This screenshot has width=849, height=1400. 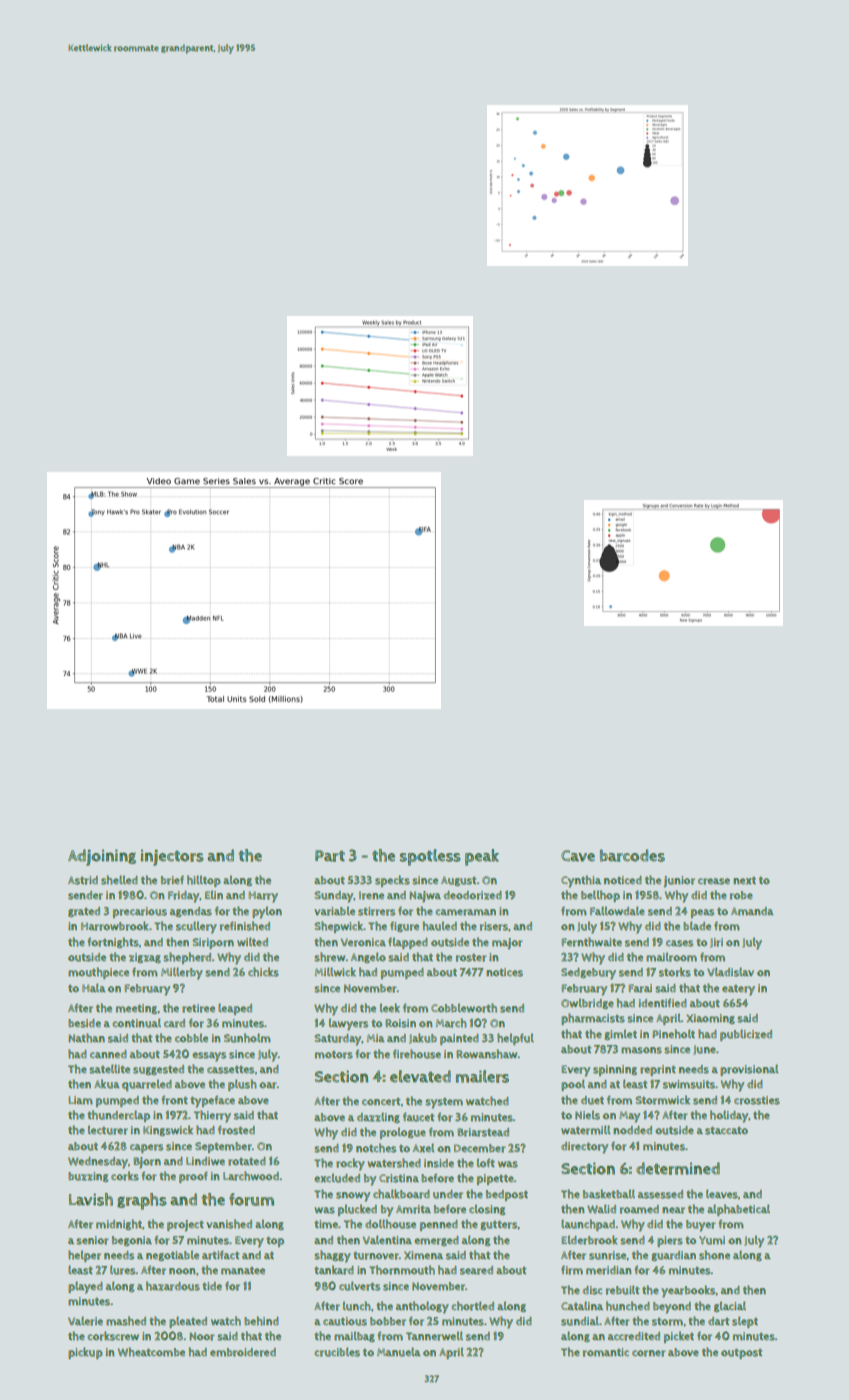 What do you see at coordinates (337, 1352) in the screenshot?
I see `crucibles` at bounding box center [337, 1352].
